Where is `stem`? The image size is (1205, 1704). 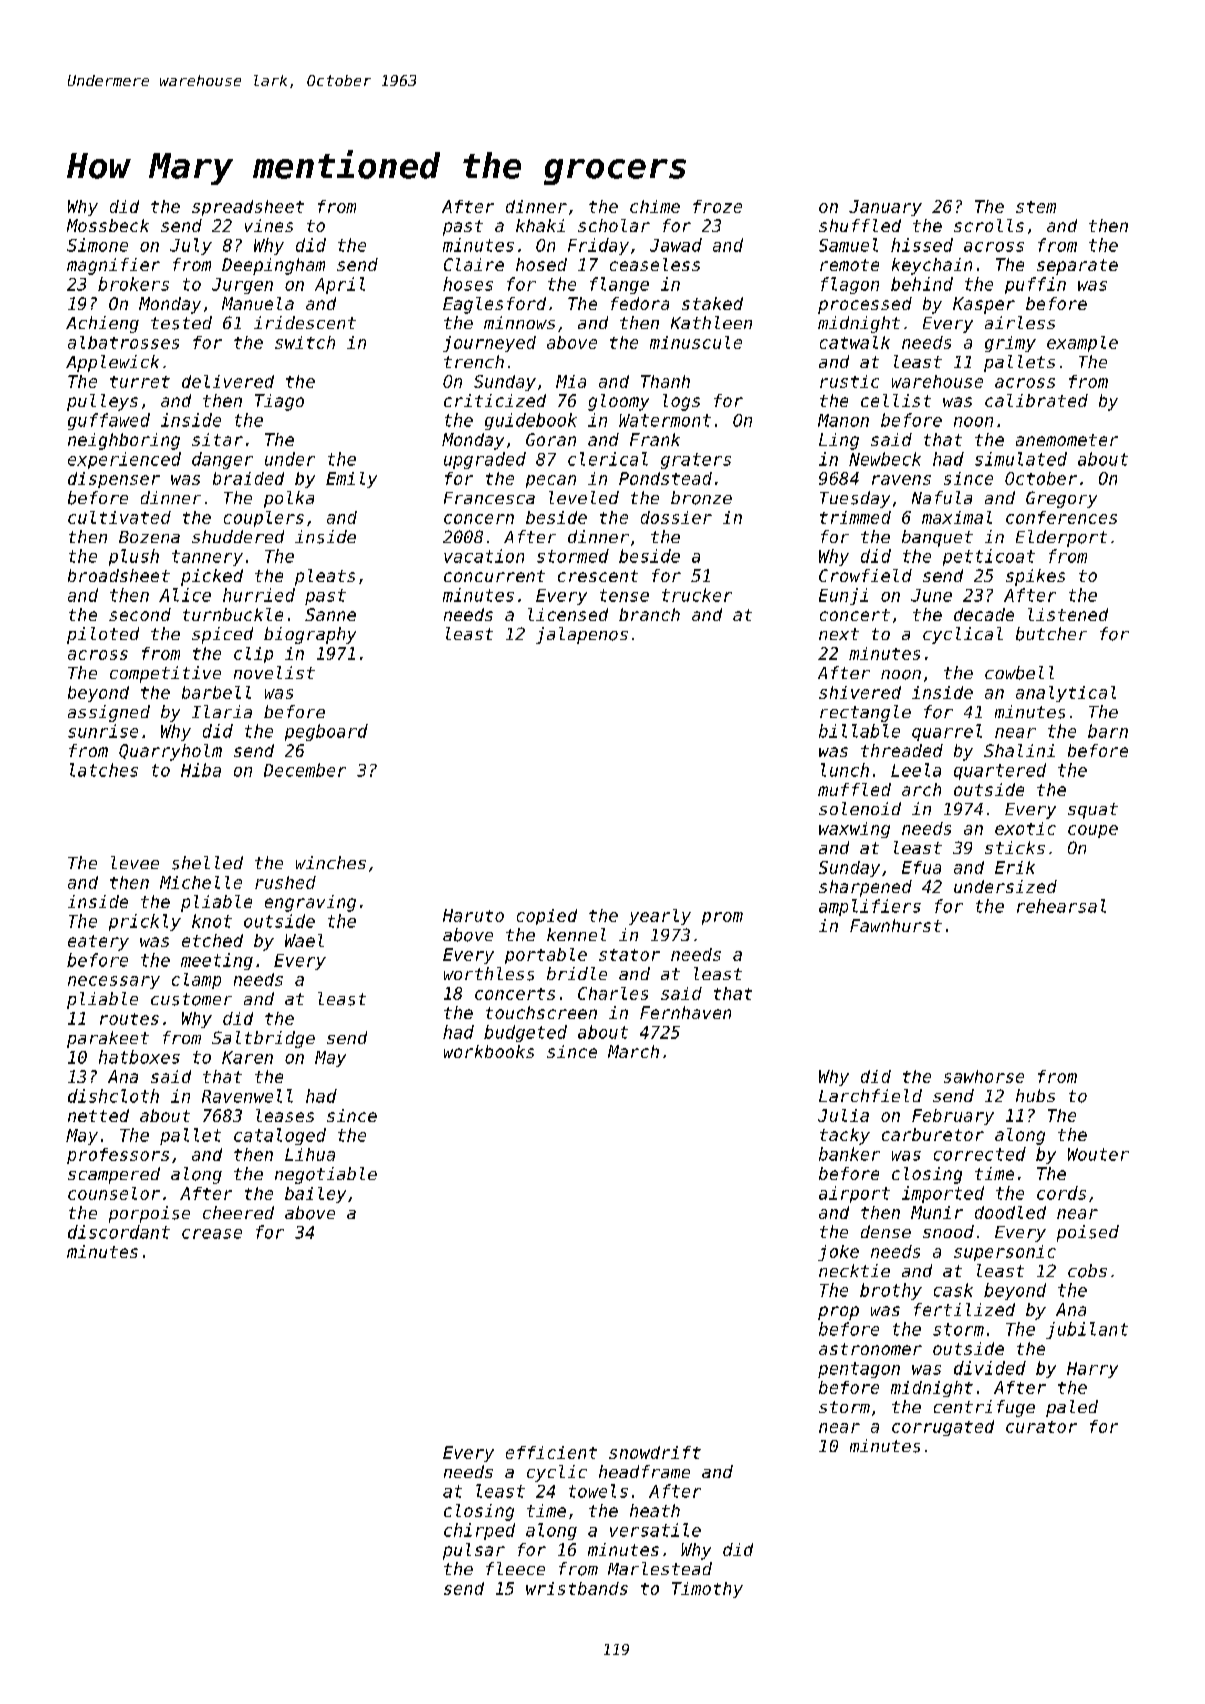
stem is located at coordinates (1036, 207).
